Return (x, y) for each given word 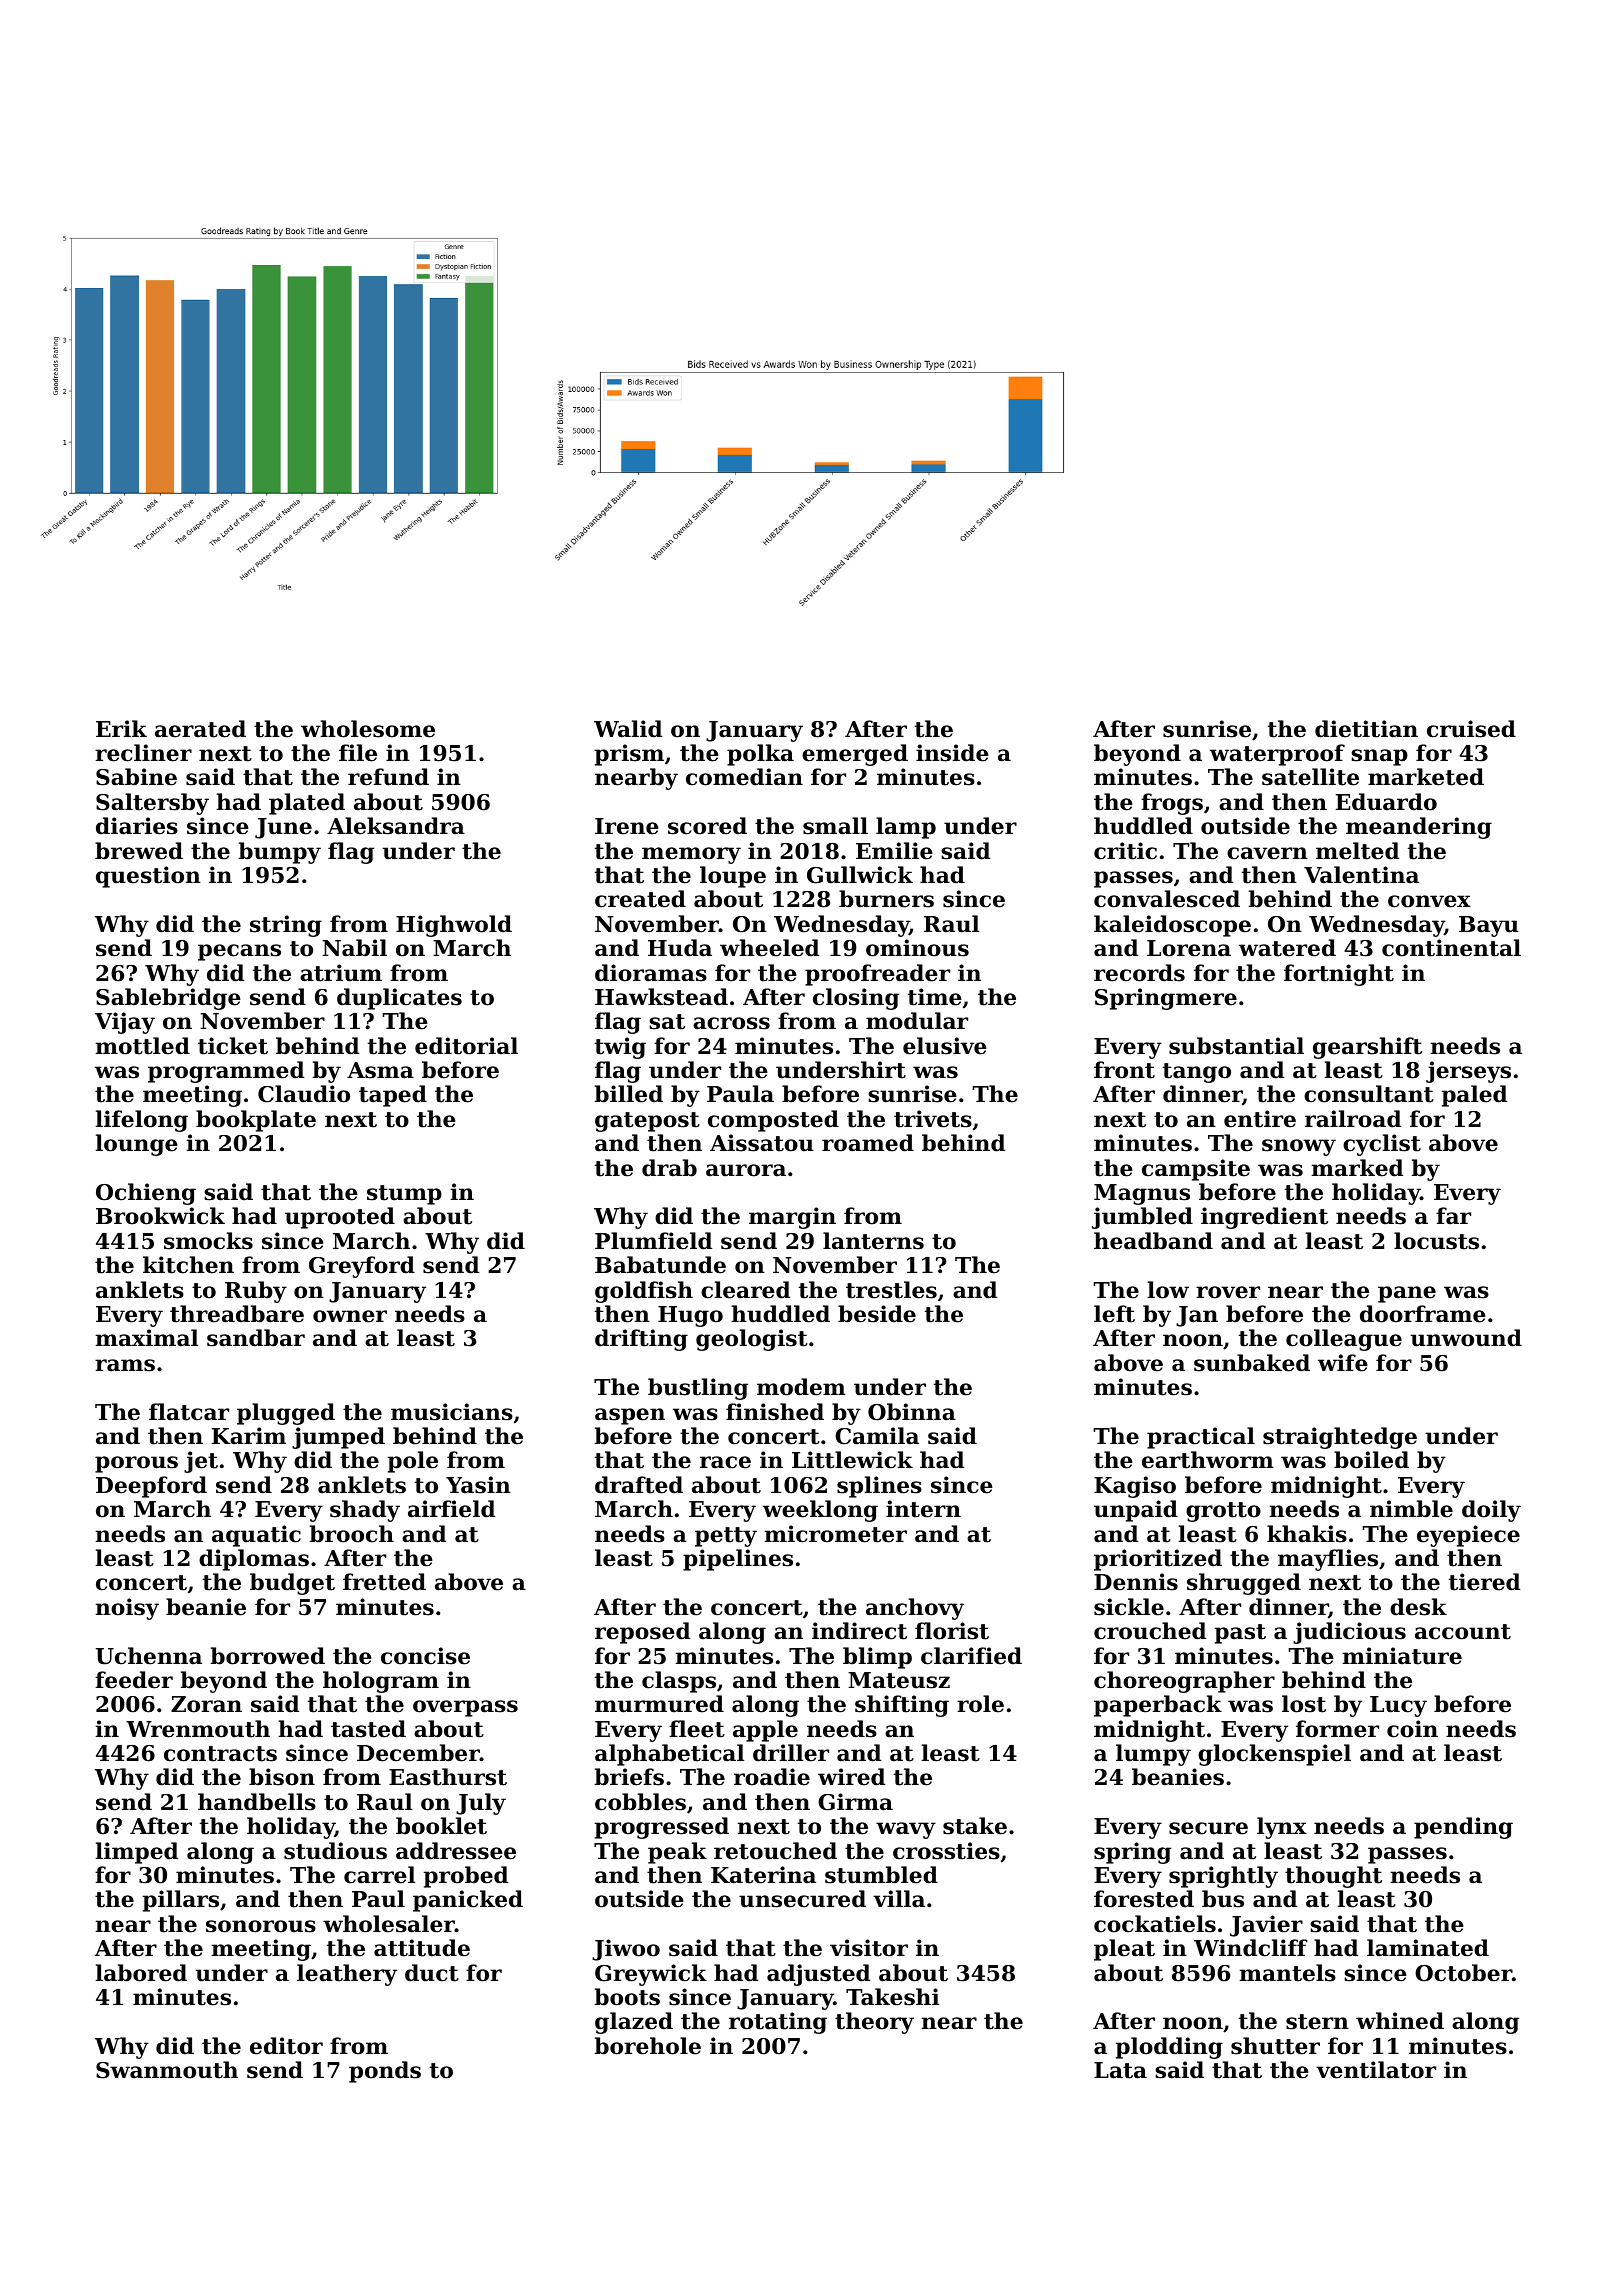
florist (952, 1631)
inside (952, 753)
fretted (384, 1582)
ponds (385, 2072)
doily (1491, 1511)
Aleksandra (396, 826)
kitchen (188, 1265)
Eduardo (1386, 802)
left (1114, 1314)
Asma (380, 1070)
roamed (868, 1143)
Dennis (1136, 1582)
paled (1474, 1096)
